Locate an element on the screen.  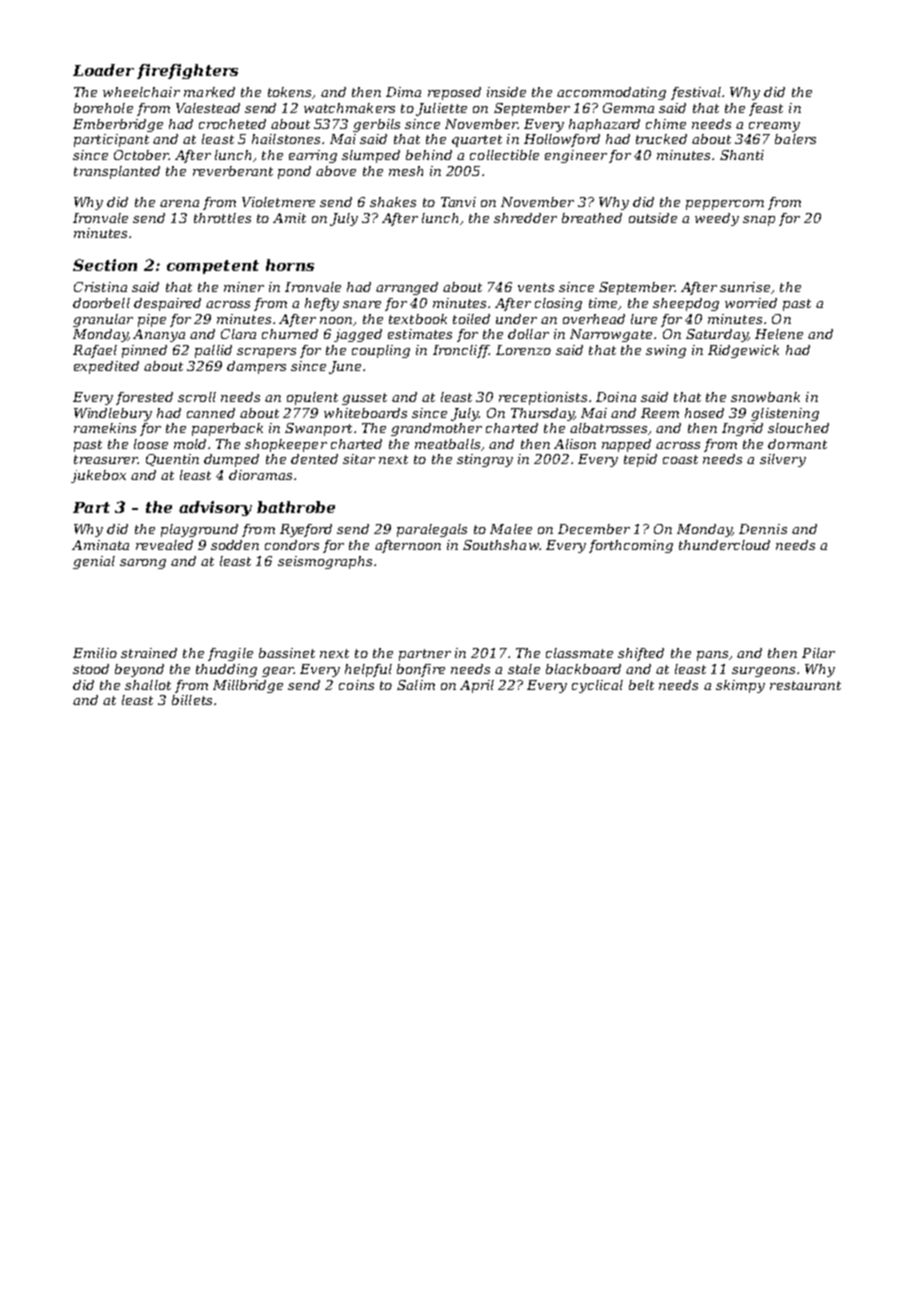
coupling is located at coordinates (381, 351).
